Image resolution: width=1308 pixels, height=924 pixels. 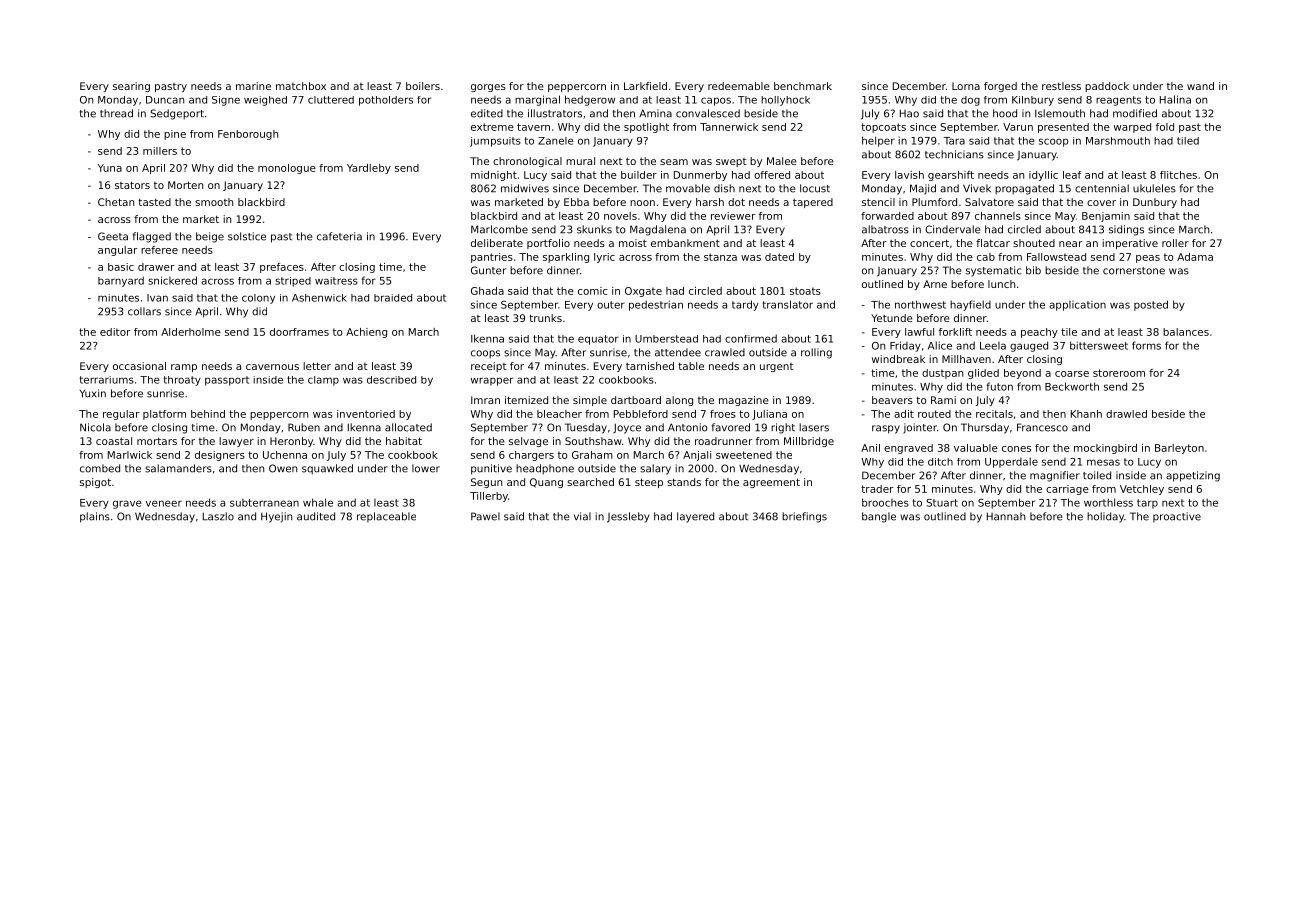 I want to click on Larkfield, so click(x=645, y=86).
